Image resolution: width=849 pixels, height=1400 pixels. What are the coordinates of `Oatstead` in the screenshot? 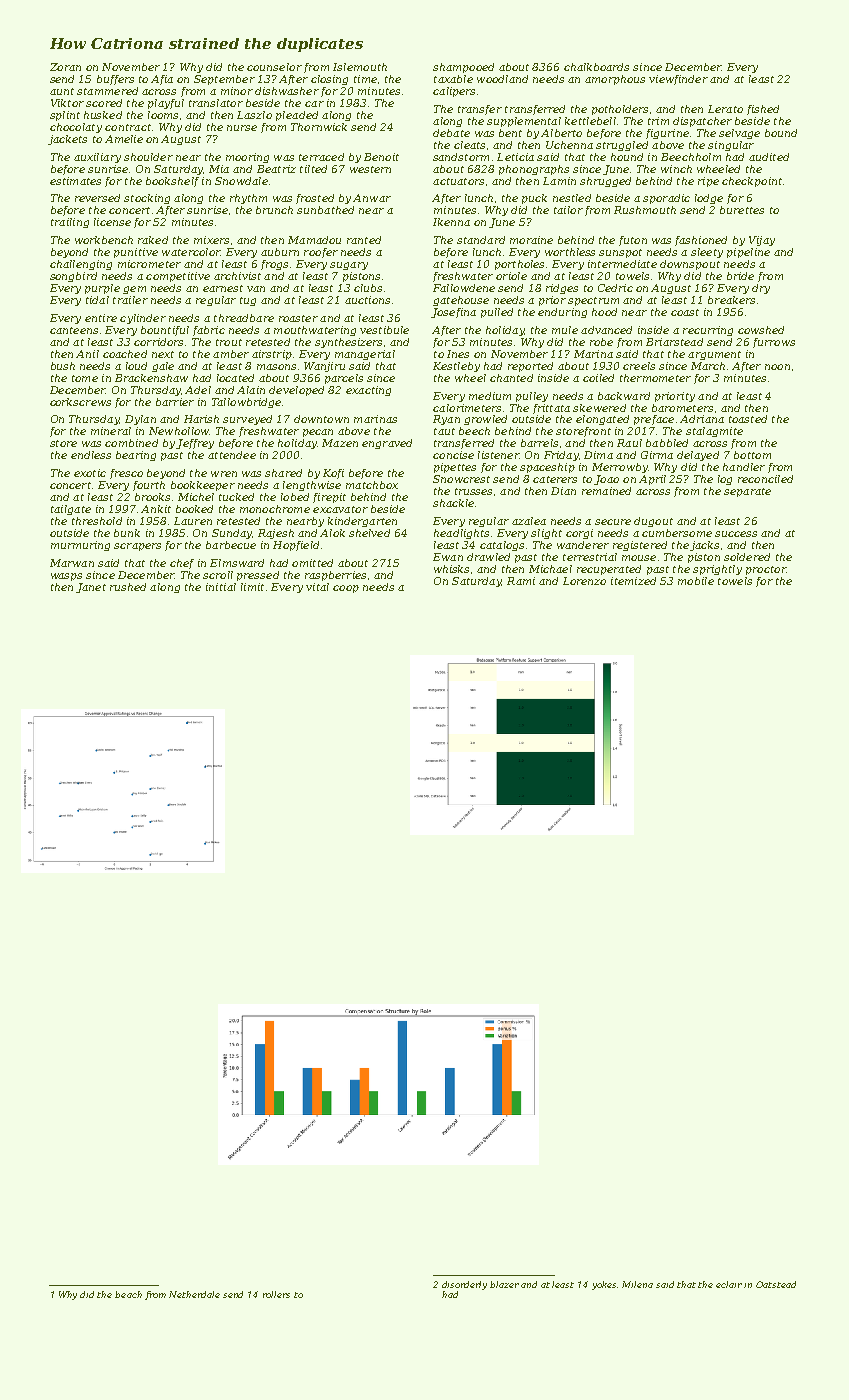 It's located at (776, 1284).
